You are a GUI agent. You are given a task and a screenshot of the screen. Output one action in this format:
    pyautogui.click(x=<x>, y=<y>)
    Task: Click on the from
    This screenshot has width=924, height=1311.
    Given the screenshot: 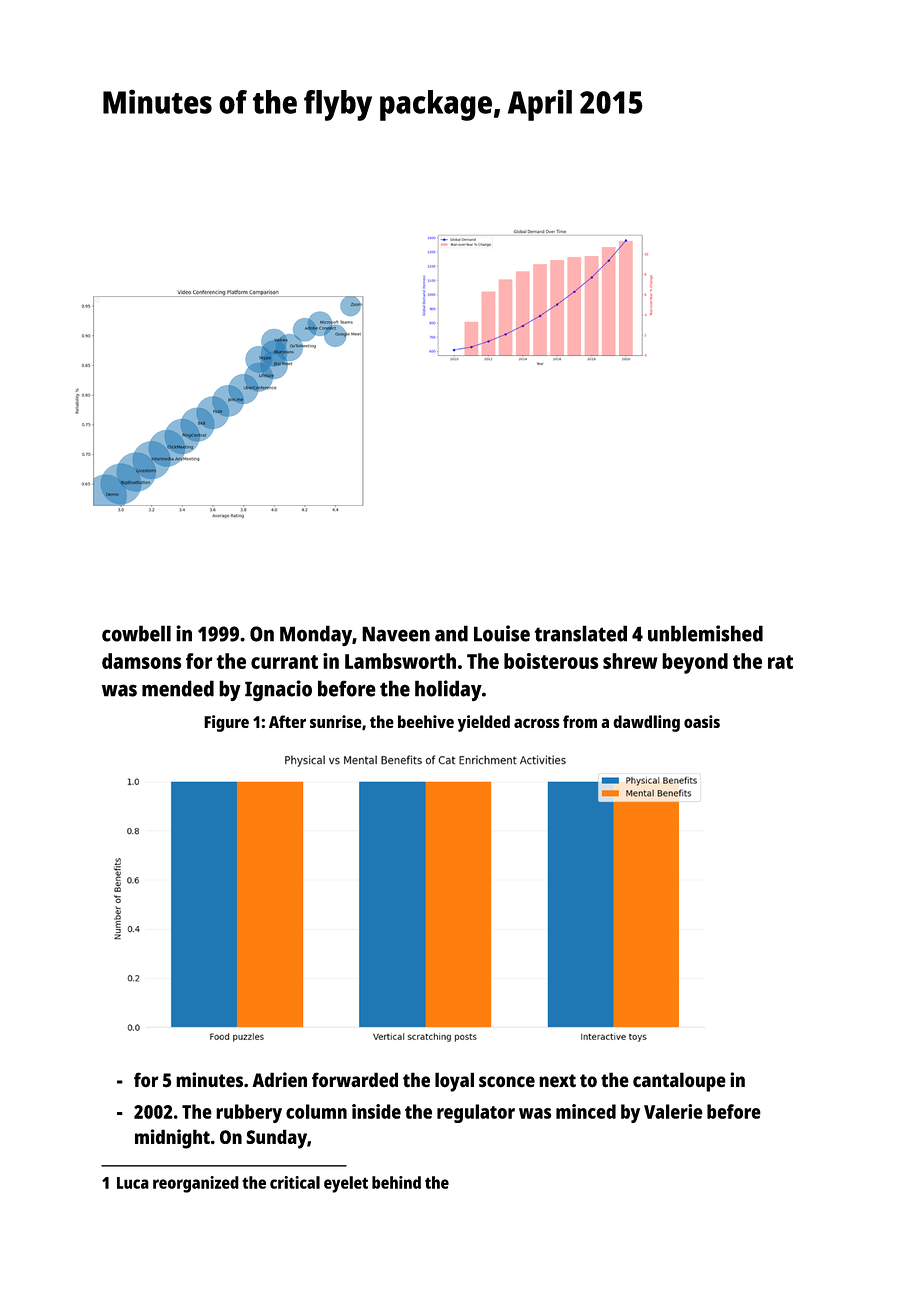 What is the action you would take?
    pyautogui.click(x=580, y=721)
